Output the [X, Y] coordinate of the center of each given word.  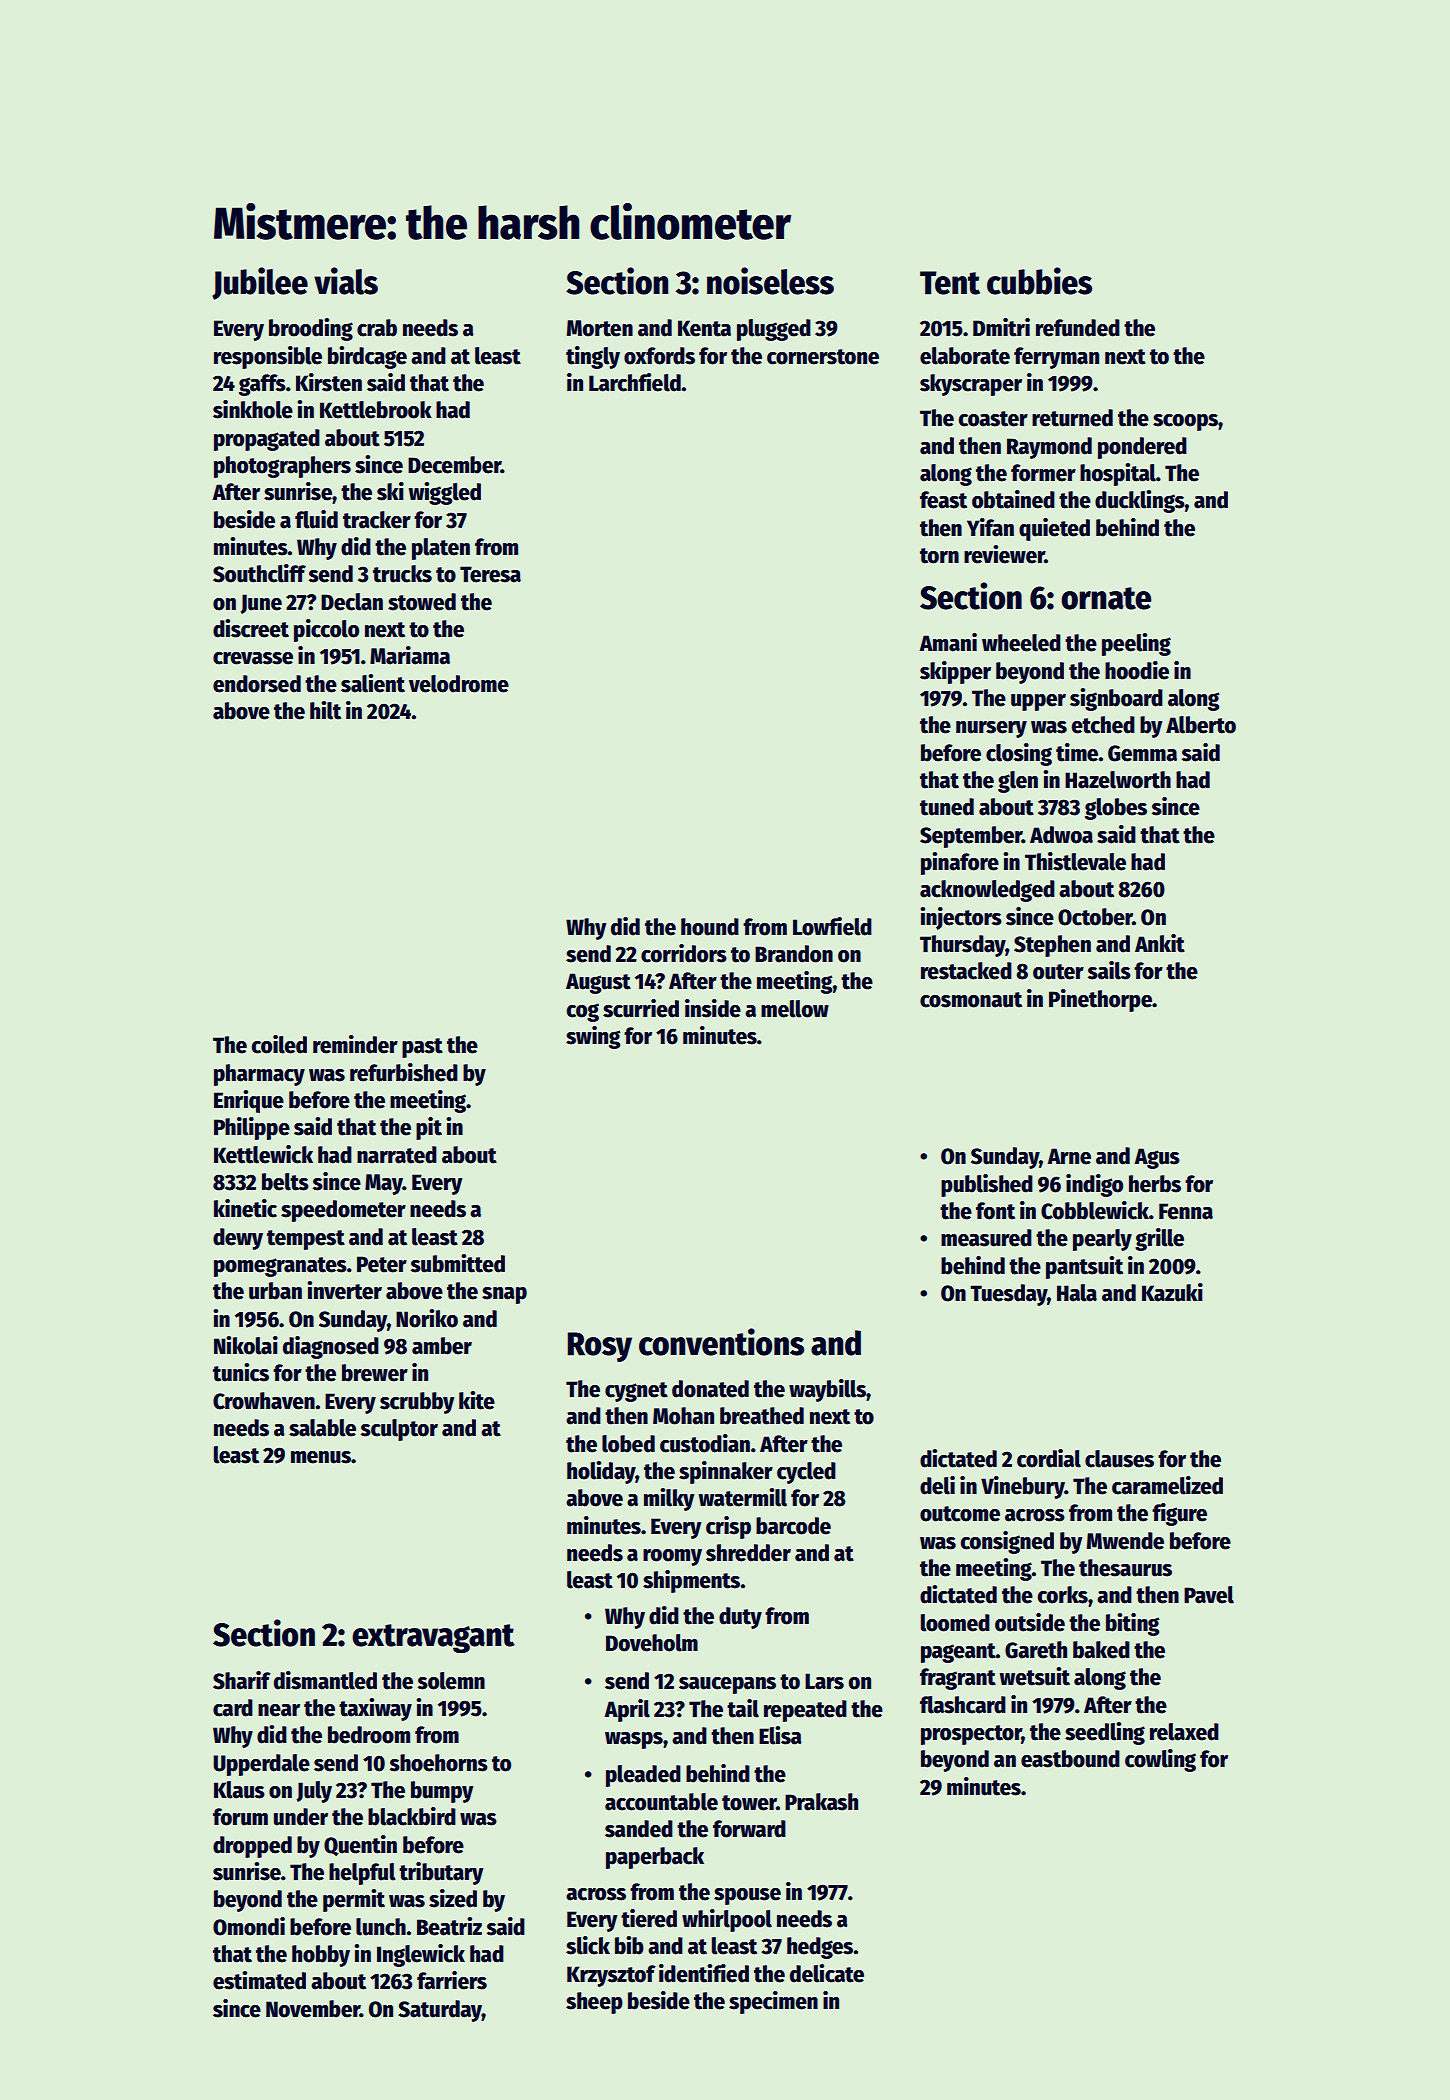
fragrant [958, 1679]
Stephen [1052, 946]
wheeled [1021, 643]
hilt [325, 710]
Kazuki [1172, 1292]
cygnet [636, 1392]
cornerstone [823, 357]
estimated [259, 1980]
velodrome [459, 684]
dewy [238, 1239]
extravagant [433, 1638]
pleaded [643, 1776]
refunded [1078, 328]
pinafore [960, 863]
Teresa [490, 574]
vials [346, 281]
